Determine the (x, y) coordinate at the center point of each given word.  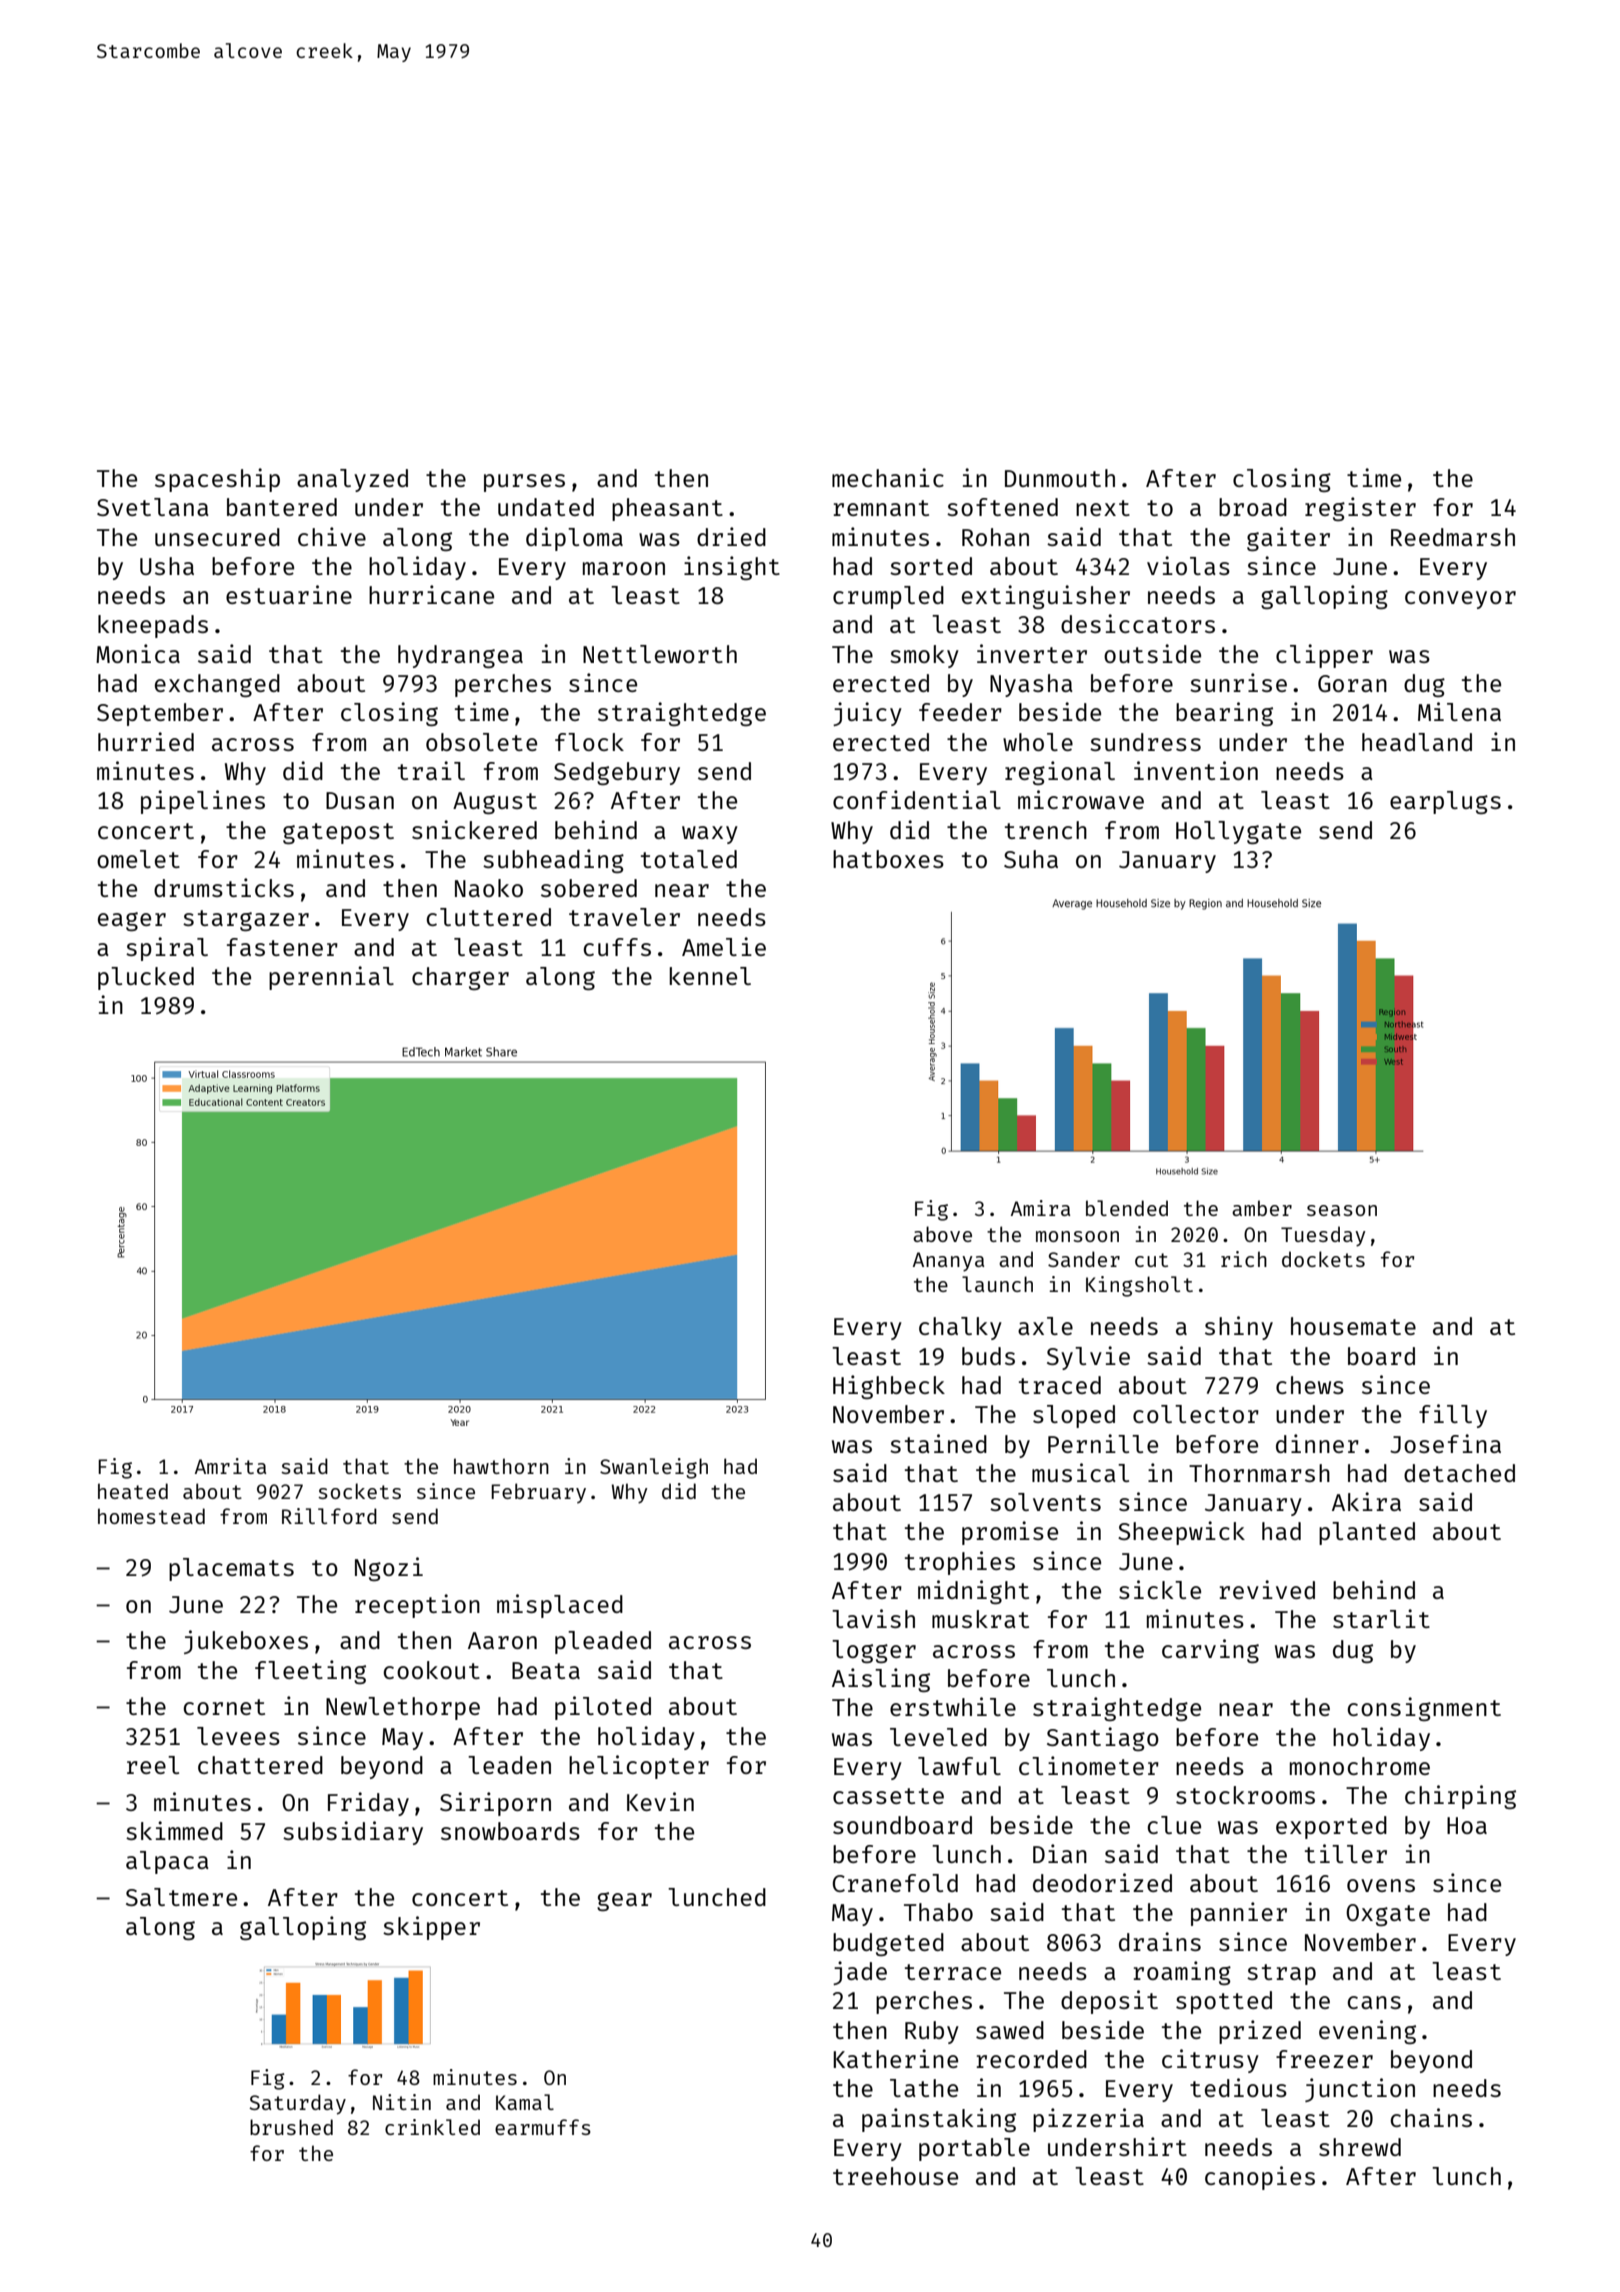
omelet (138, 859)
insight (732, 568)
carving (1210, 1651)
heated (133, 1491)
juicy (867, 714)
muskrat (980, 1619)
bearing (1224, 714)
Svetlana (152, 507)
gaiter (1288, 539)
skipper (431, 1928)
